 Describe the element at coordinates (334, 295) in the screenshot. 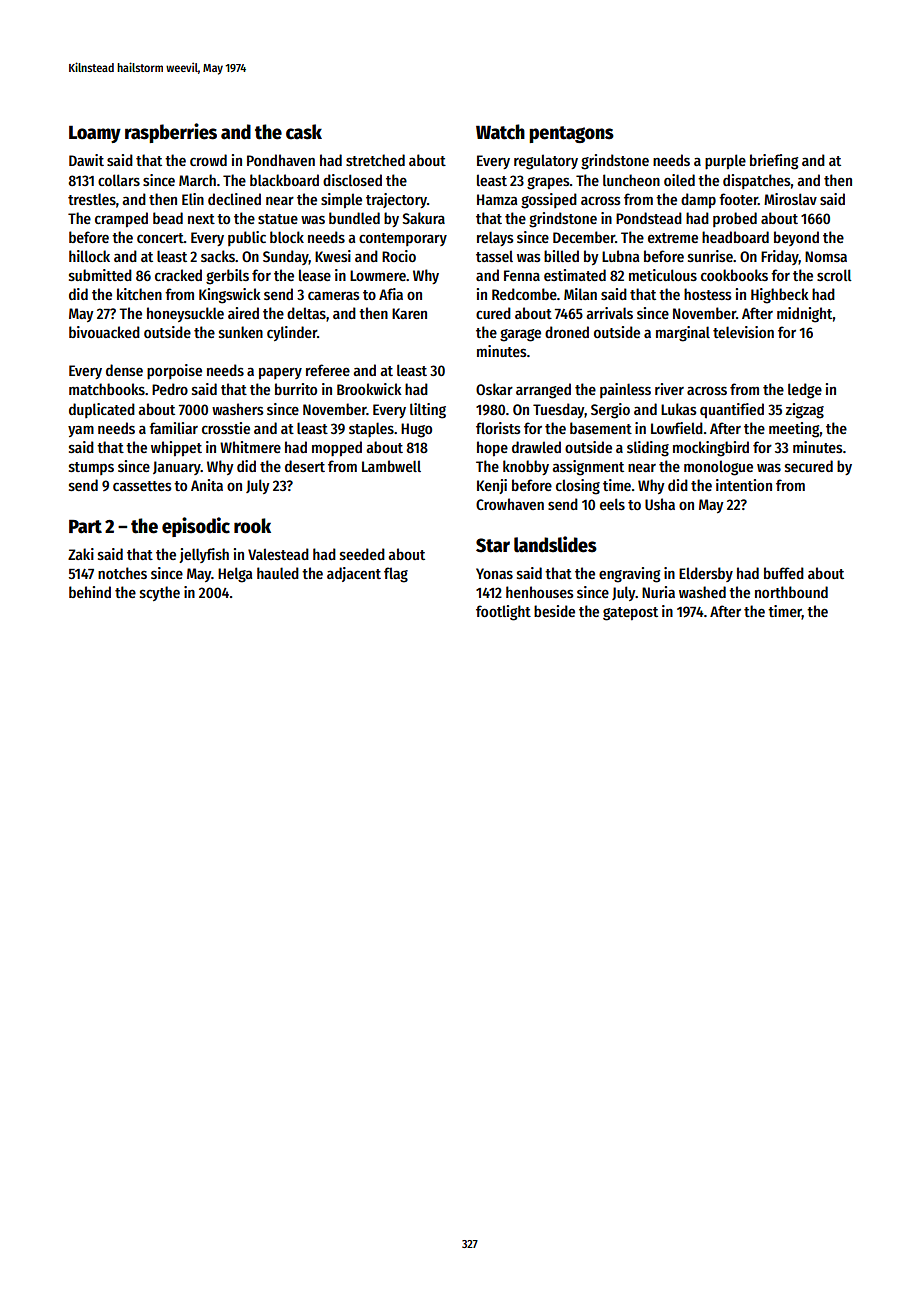

I see `cameras` at that location.
